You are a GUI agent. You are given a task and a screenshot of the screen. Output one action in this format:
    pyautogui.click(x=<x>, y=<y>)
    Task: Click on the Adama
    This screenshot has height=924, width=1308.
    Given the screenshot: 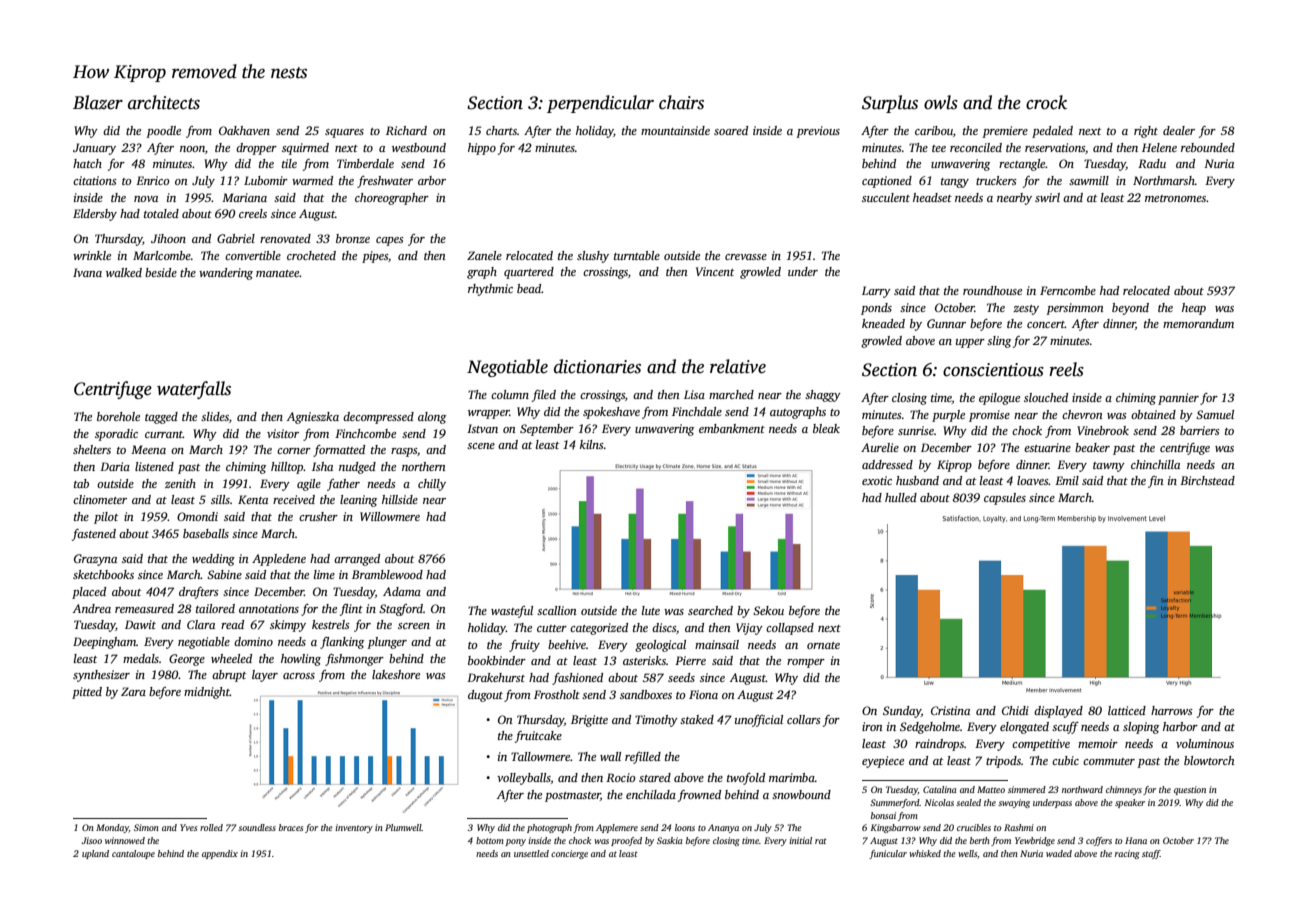 What is the action you would take?
    pyautogui.click(x=402, y=591)
